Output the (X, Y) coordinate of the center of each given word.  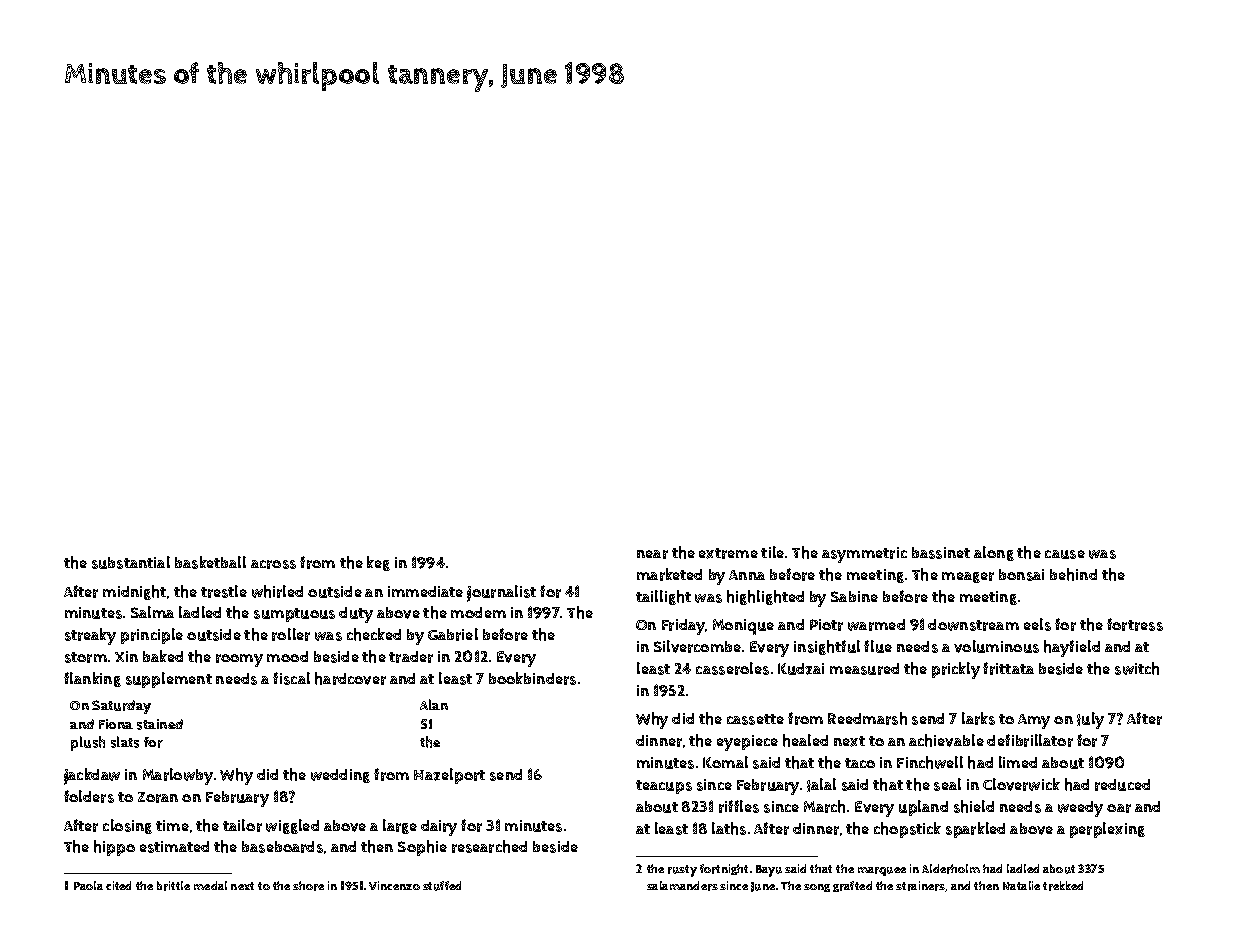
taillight (663, 597)
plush (88, 743)
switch (1137, 668)
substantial (131, 562)
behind (1073, 574)
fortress (1135, 624)
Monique (743, 627)
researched (489, 846)
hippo (114, 848)
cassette (755, 719)
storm (86, 657)
